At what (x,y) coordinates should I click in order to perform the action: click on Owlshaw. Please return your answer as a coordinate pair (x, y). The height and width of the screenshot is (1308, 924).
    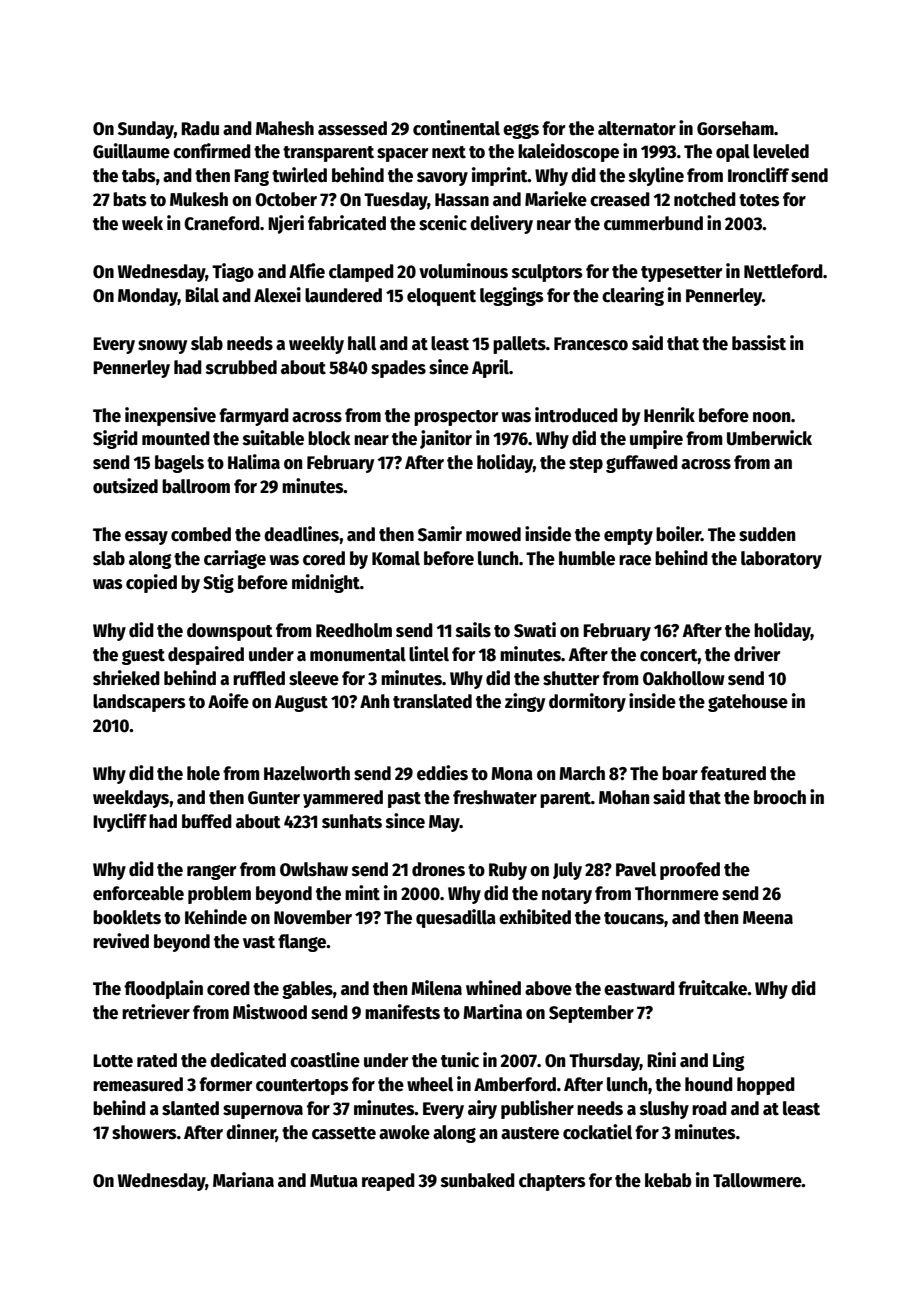
    Looking at the image, I should click on (314, 869).
